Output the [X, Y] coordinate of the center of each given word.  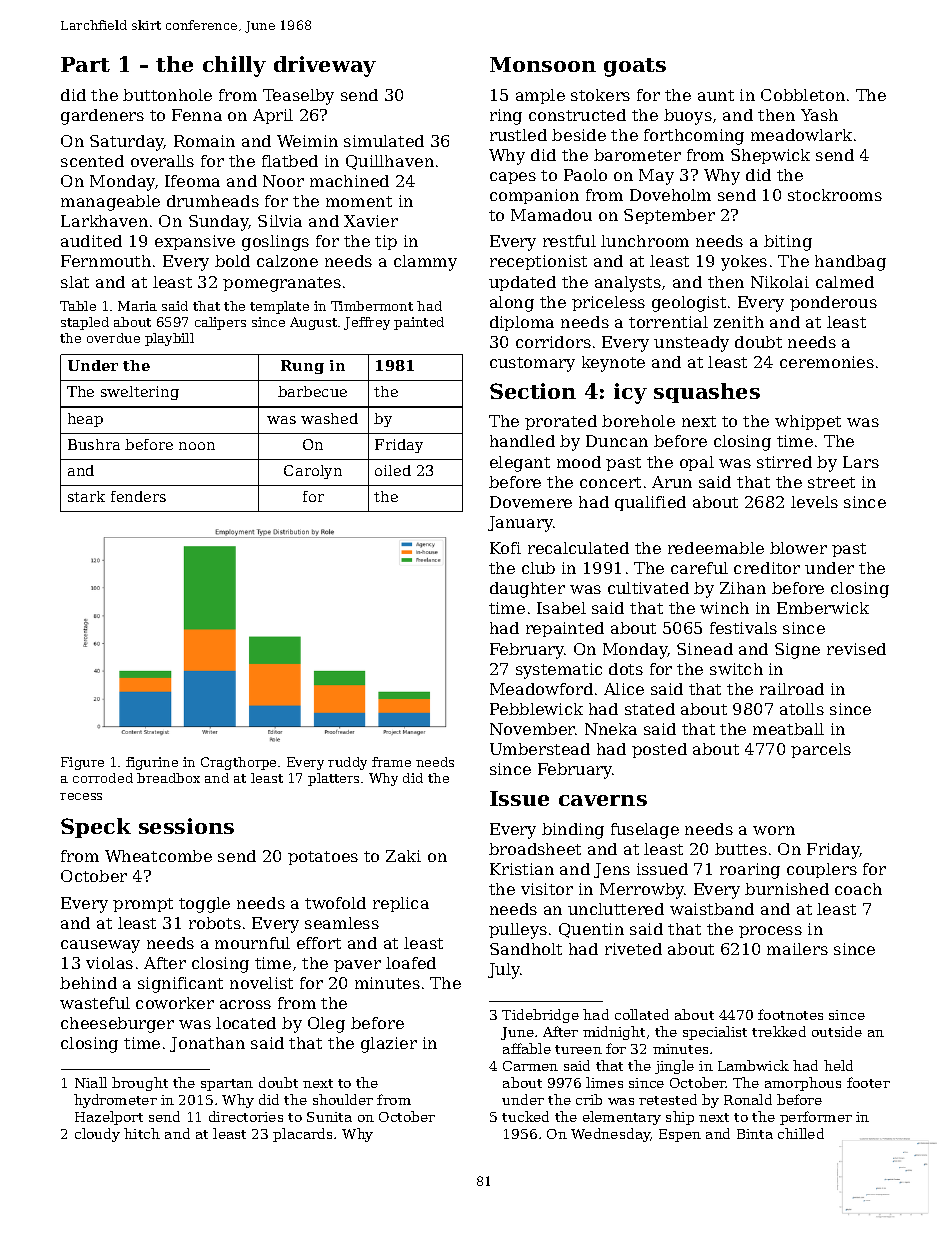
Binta [755, 1134]
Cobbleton [803, 95]
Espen [680, 1135]
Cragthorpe [238, 763]
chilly [234, 66]
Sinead [705, 649]
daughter [527, 590]
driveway [325, 66]
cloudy [97, 1135]
